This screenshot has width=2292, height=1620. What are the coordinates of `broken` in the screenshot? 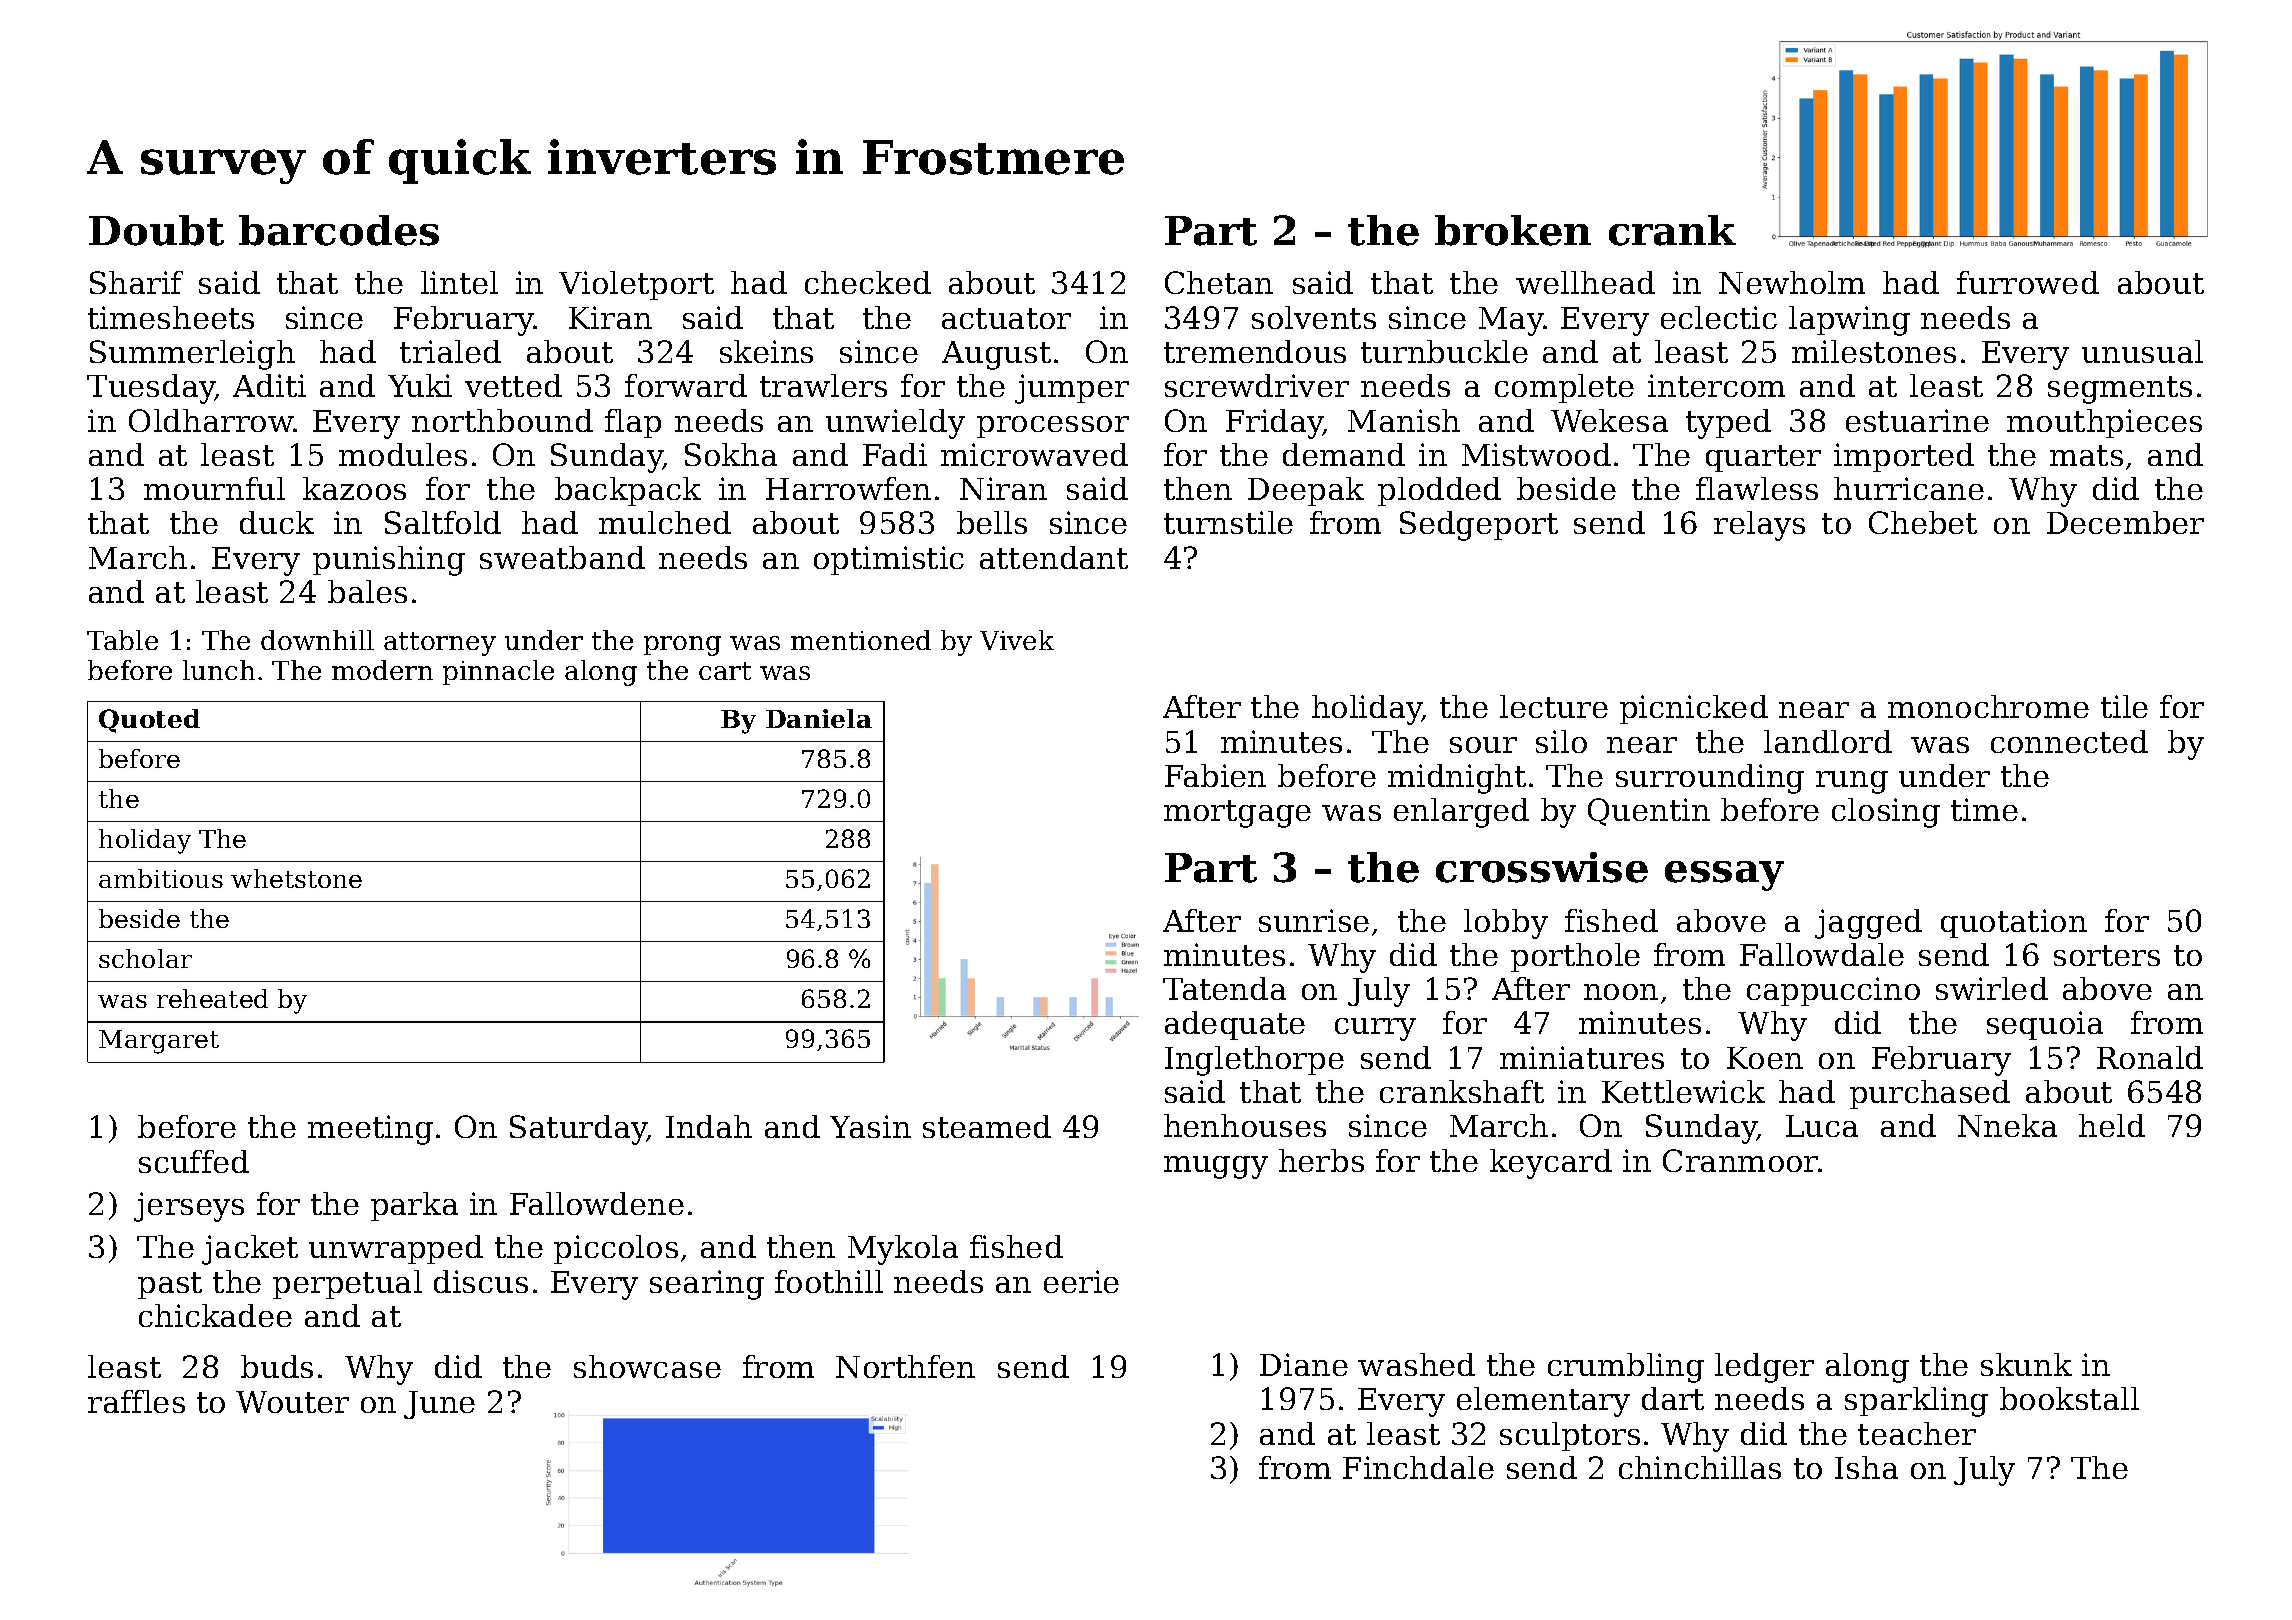 It's located at (1513, 230).
